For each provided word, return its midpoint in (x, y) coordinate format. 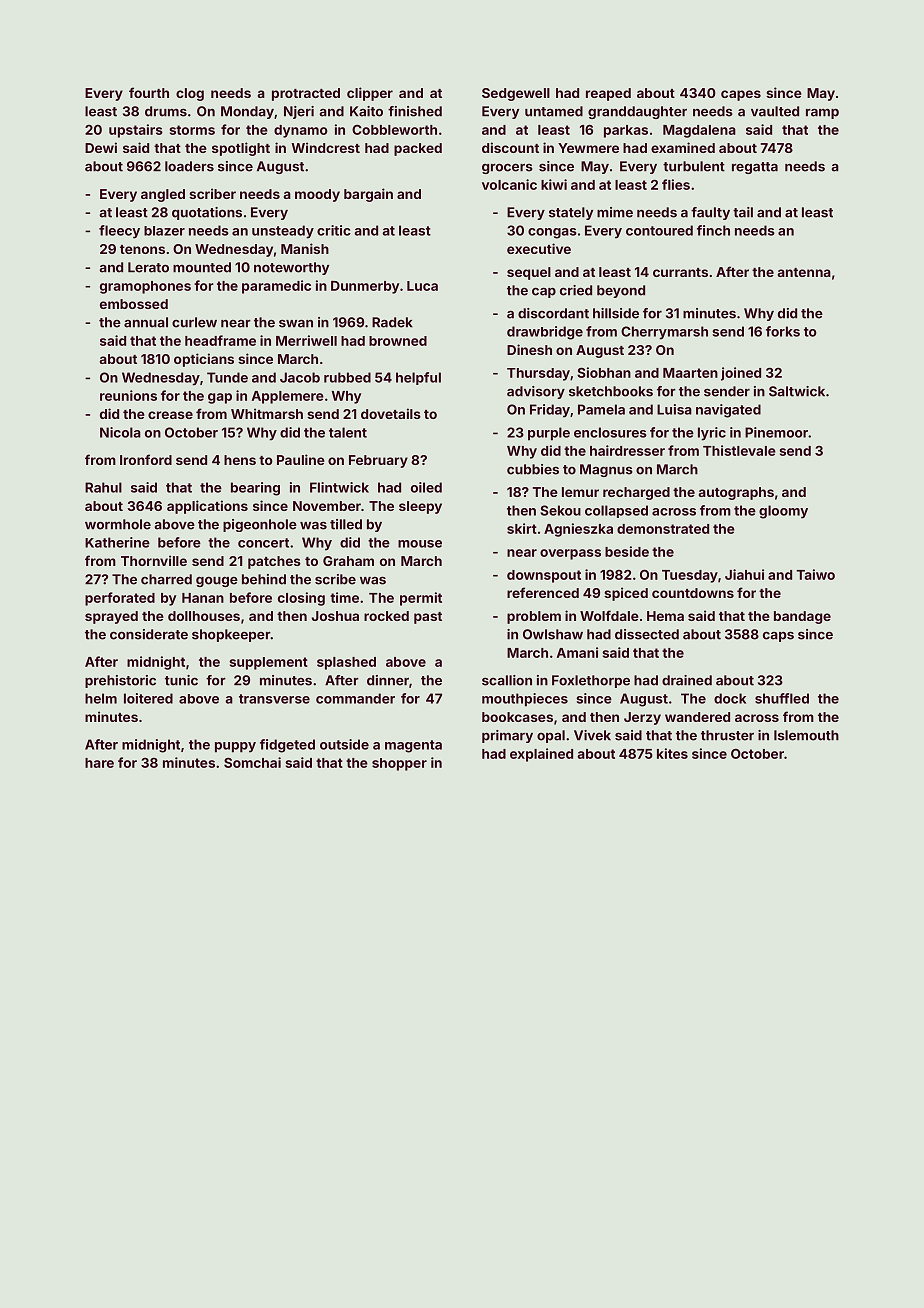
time (344, 597)
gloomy (783, 512)
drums (166, 111)
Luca (422, 286)
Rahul (103, 487)
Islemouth (806, 735)
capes (741, 95)
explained (541, 755)
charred (166, 579)
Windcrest (325, 147)
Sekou (561, 510)
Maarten (690, 373)
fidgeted (287, 746)
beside (627, 551)
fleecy (119, 232)
